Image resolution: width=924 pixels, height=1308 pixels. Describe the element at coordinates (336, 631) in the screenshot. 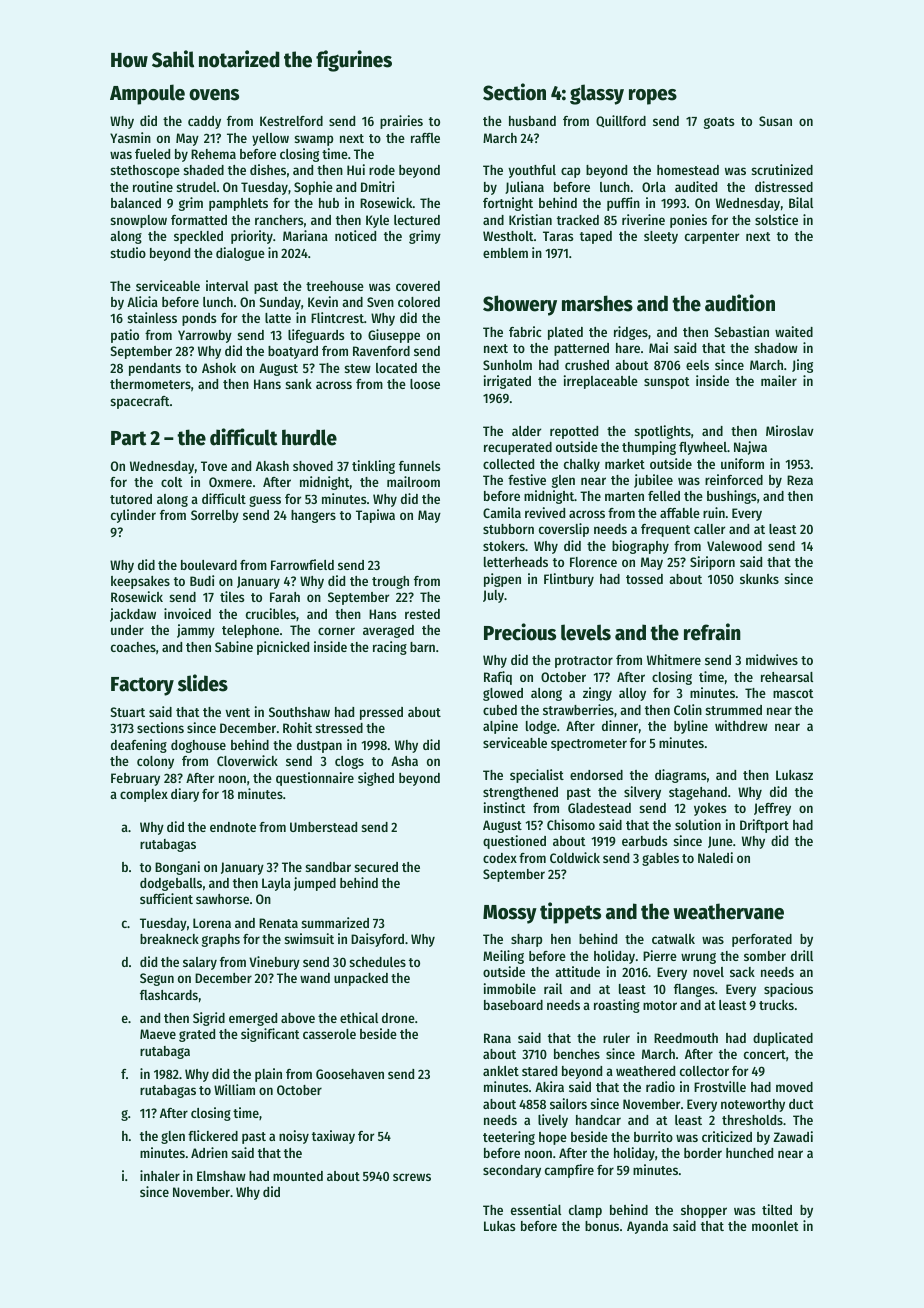

I see `corner` at that location.
